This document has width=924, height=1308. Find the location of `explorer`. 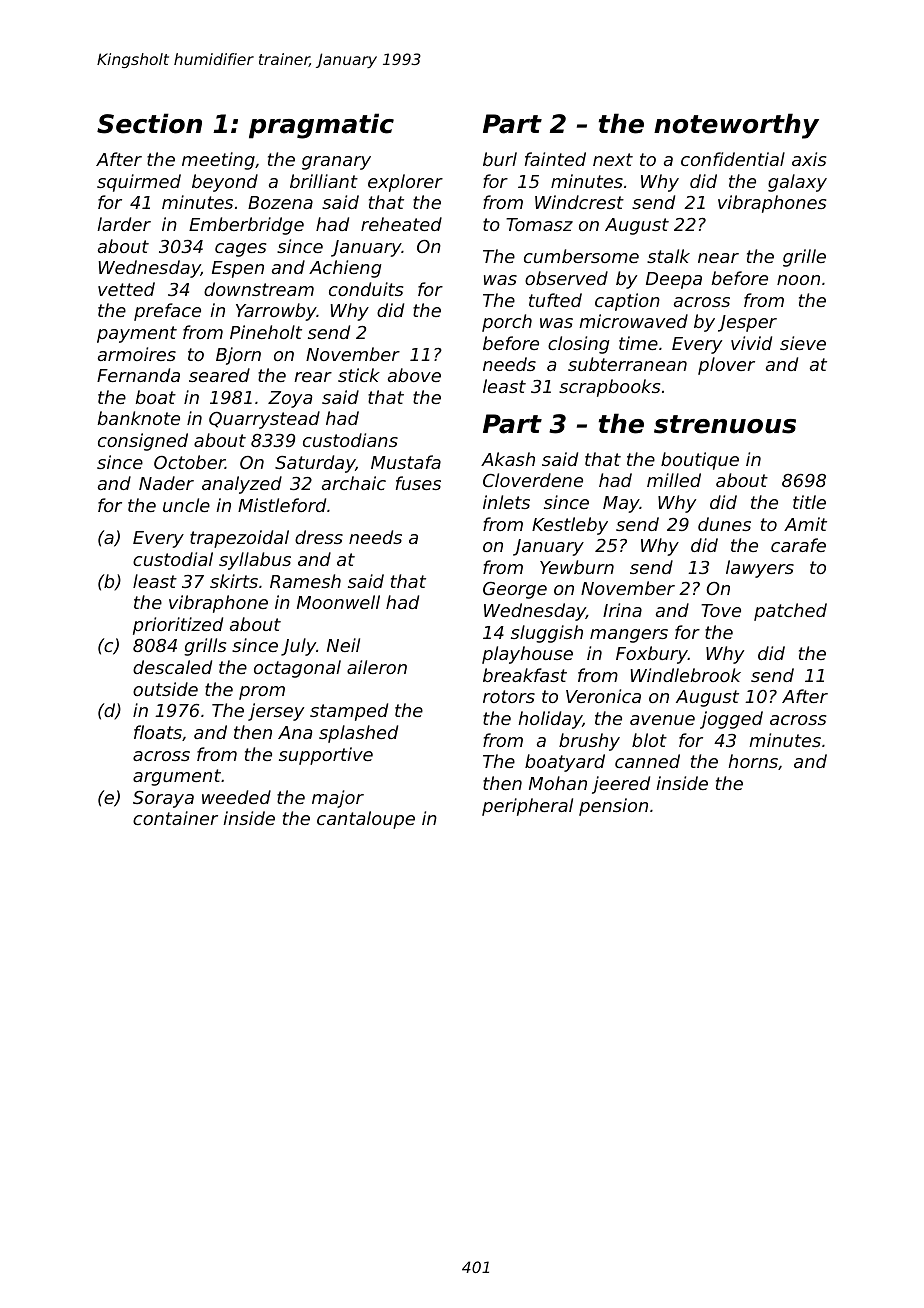

explorer is located at coordinates (405, 183).
